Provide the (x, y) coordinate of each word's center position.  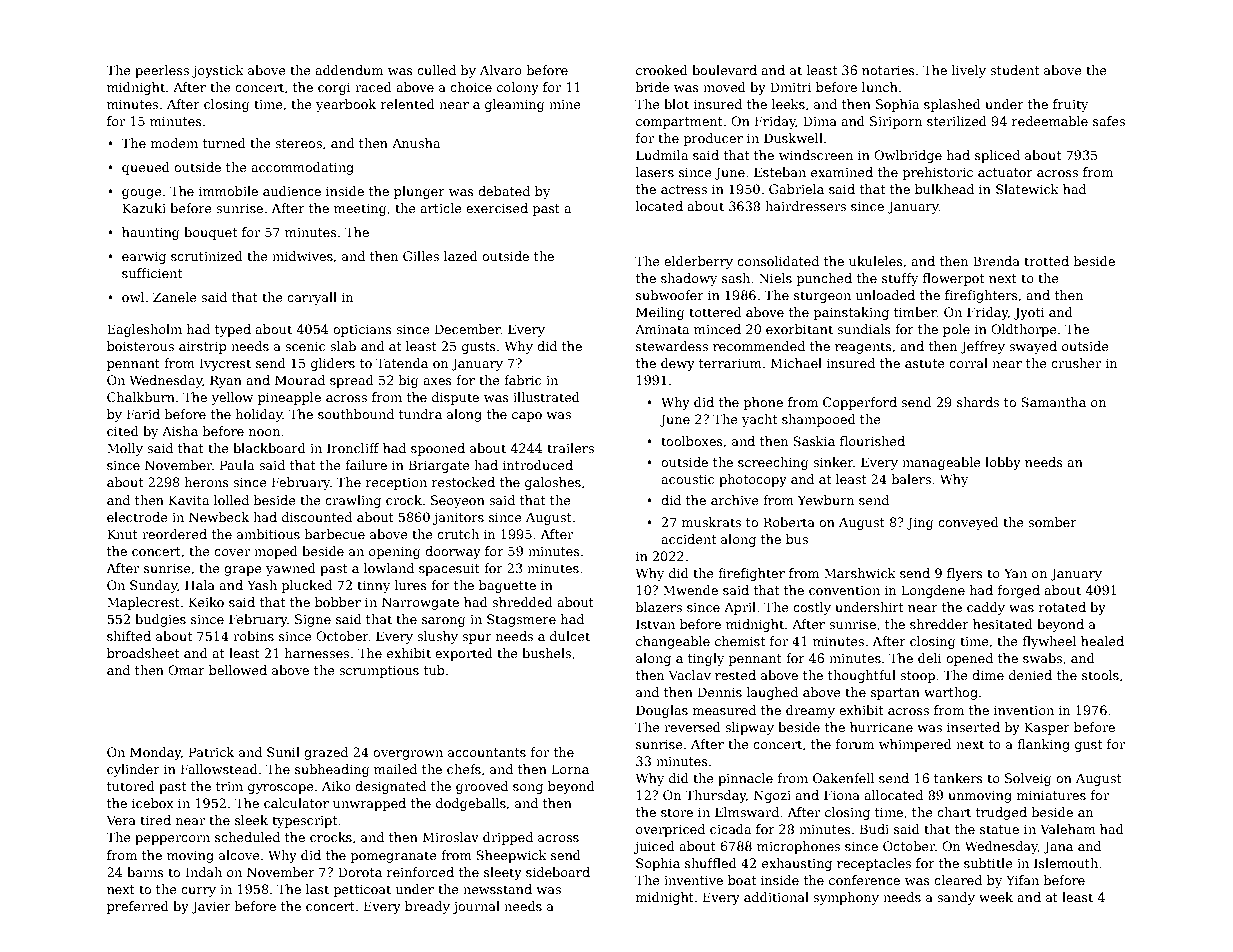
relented (408, 104)
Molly (125, 449)
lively (969, 71)
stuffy (900, 279)
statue (999, 829)
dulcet (570, 636)
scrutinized (207, 256)
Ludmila (662, 155)
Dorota (360, 872)
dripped (508, 838)
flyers (965, 574)
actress (684, 189)
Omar (186, 670)
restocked (463, 482)
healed (1102, 641)
